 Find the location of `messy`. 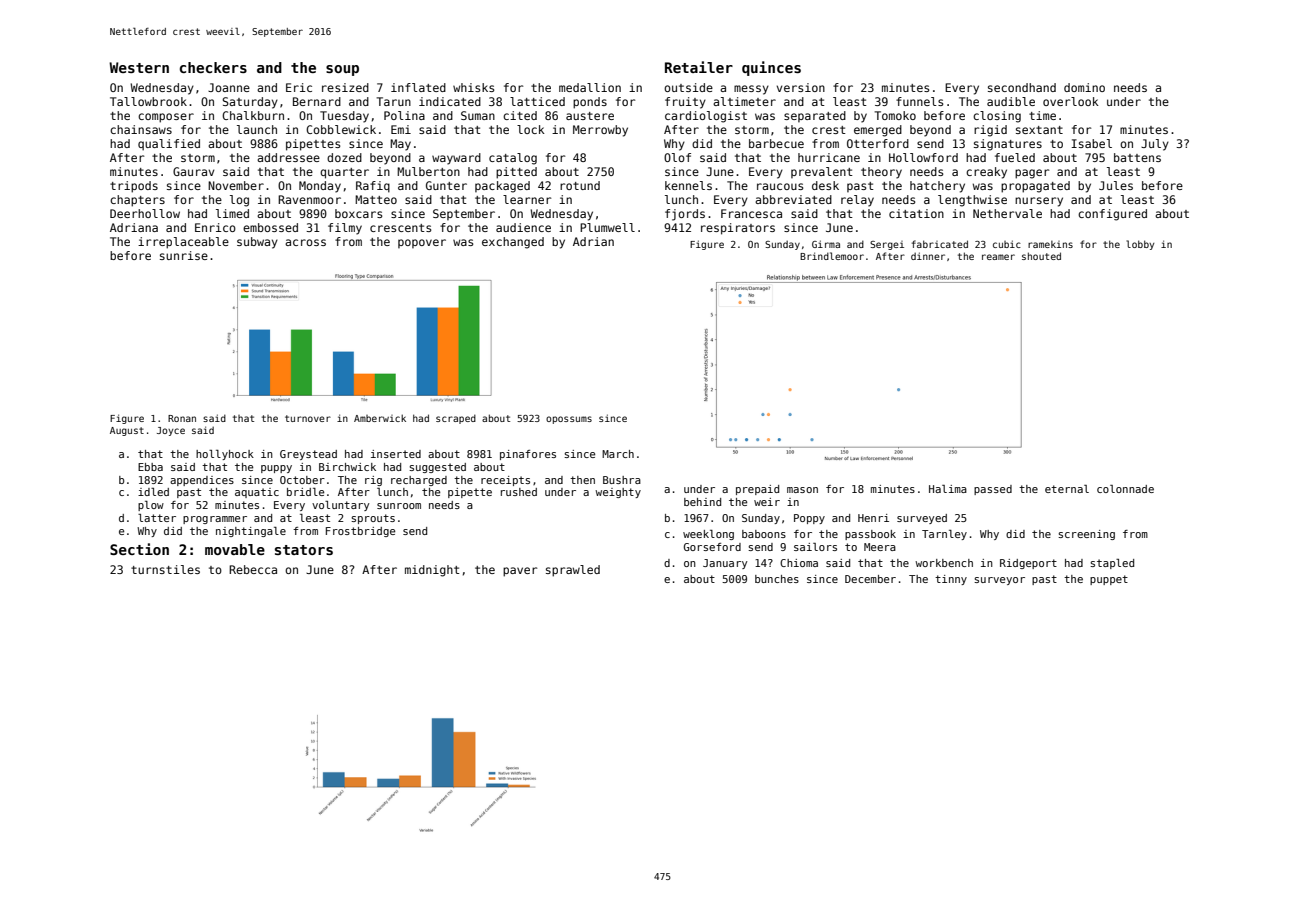

messy is located at coordinates (751, 90).
